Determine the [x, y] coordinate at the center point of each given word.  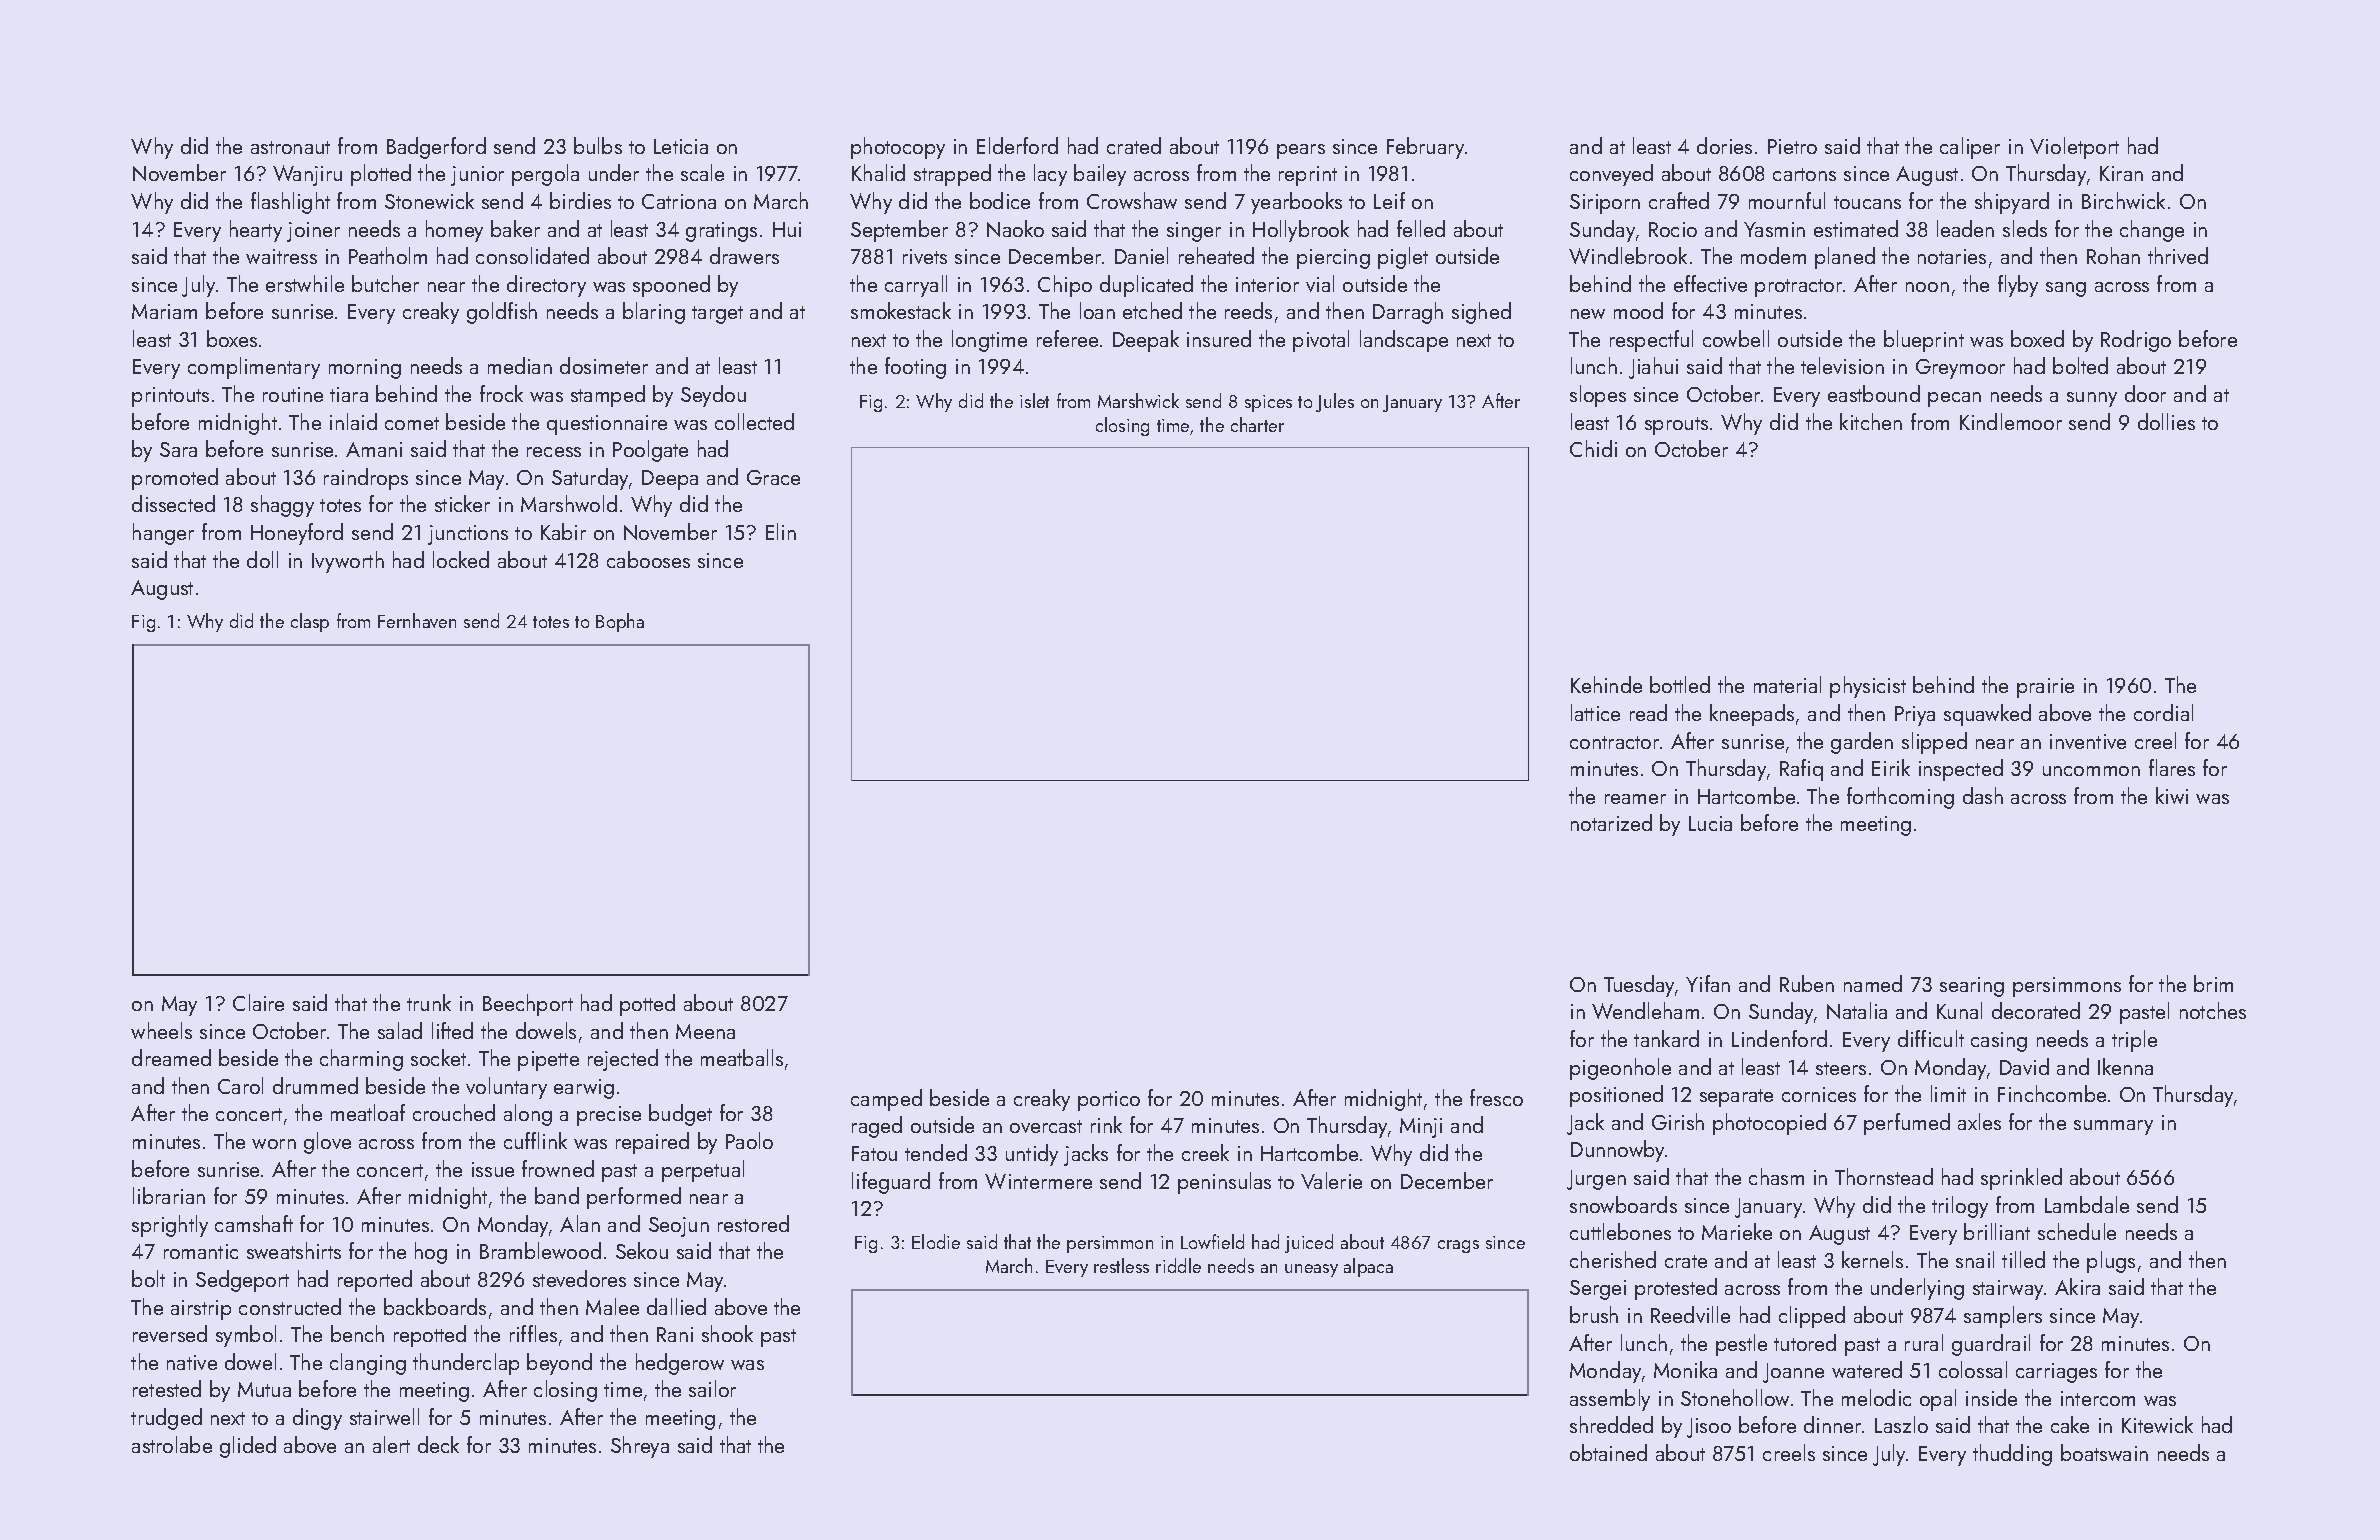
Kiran [2121, 173]
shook [727, 1333]
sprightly [170, 1226]
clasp [310, 622]
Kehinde [1606, 684]
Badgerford [436, 148]
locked [461, 559]
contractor [1614, 742]
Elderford [1017, 145]
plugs [2111, 1262]
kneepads [1752, 715]
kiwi [2172, 795]
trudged [166, 1419]
